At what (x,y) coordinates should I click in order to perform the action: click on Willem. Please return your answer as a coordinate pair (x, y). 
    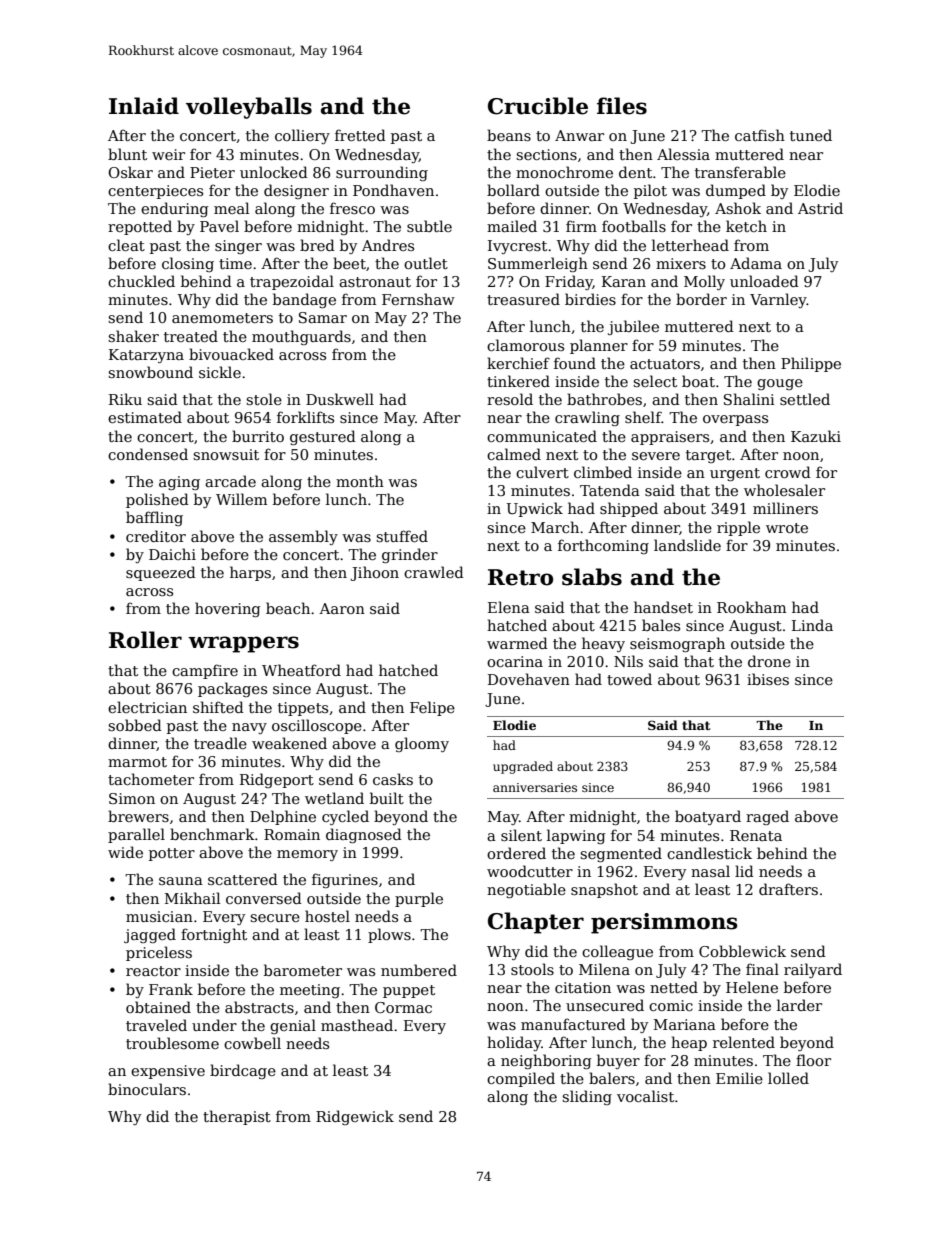
    Looking at the image, I should click on (241, 499).
